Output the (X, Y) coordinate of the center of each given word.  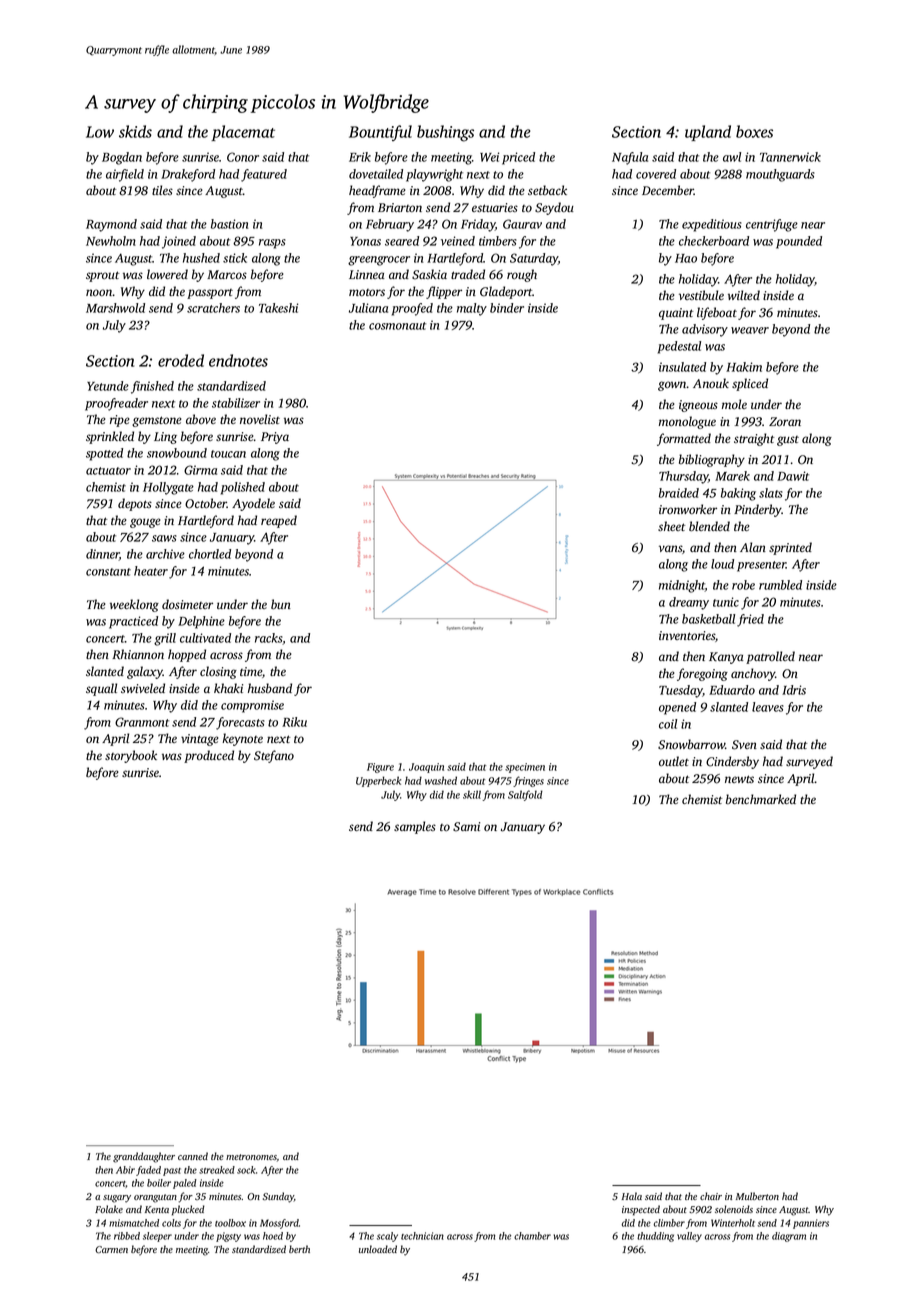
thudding (655, 1237)
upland (708, 133)
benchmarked (761, 799)
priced (518, 158)
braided (679, 493)
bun (281, 604)
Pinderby (758, 510)
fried (750, 620)
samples (415, 827)
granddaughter (144, 1157)
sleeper (157, 1237)
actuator (108, 471)
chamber (532, 1236)
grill (165, 639)
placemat (243, 133)
